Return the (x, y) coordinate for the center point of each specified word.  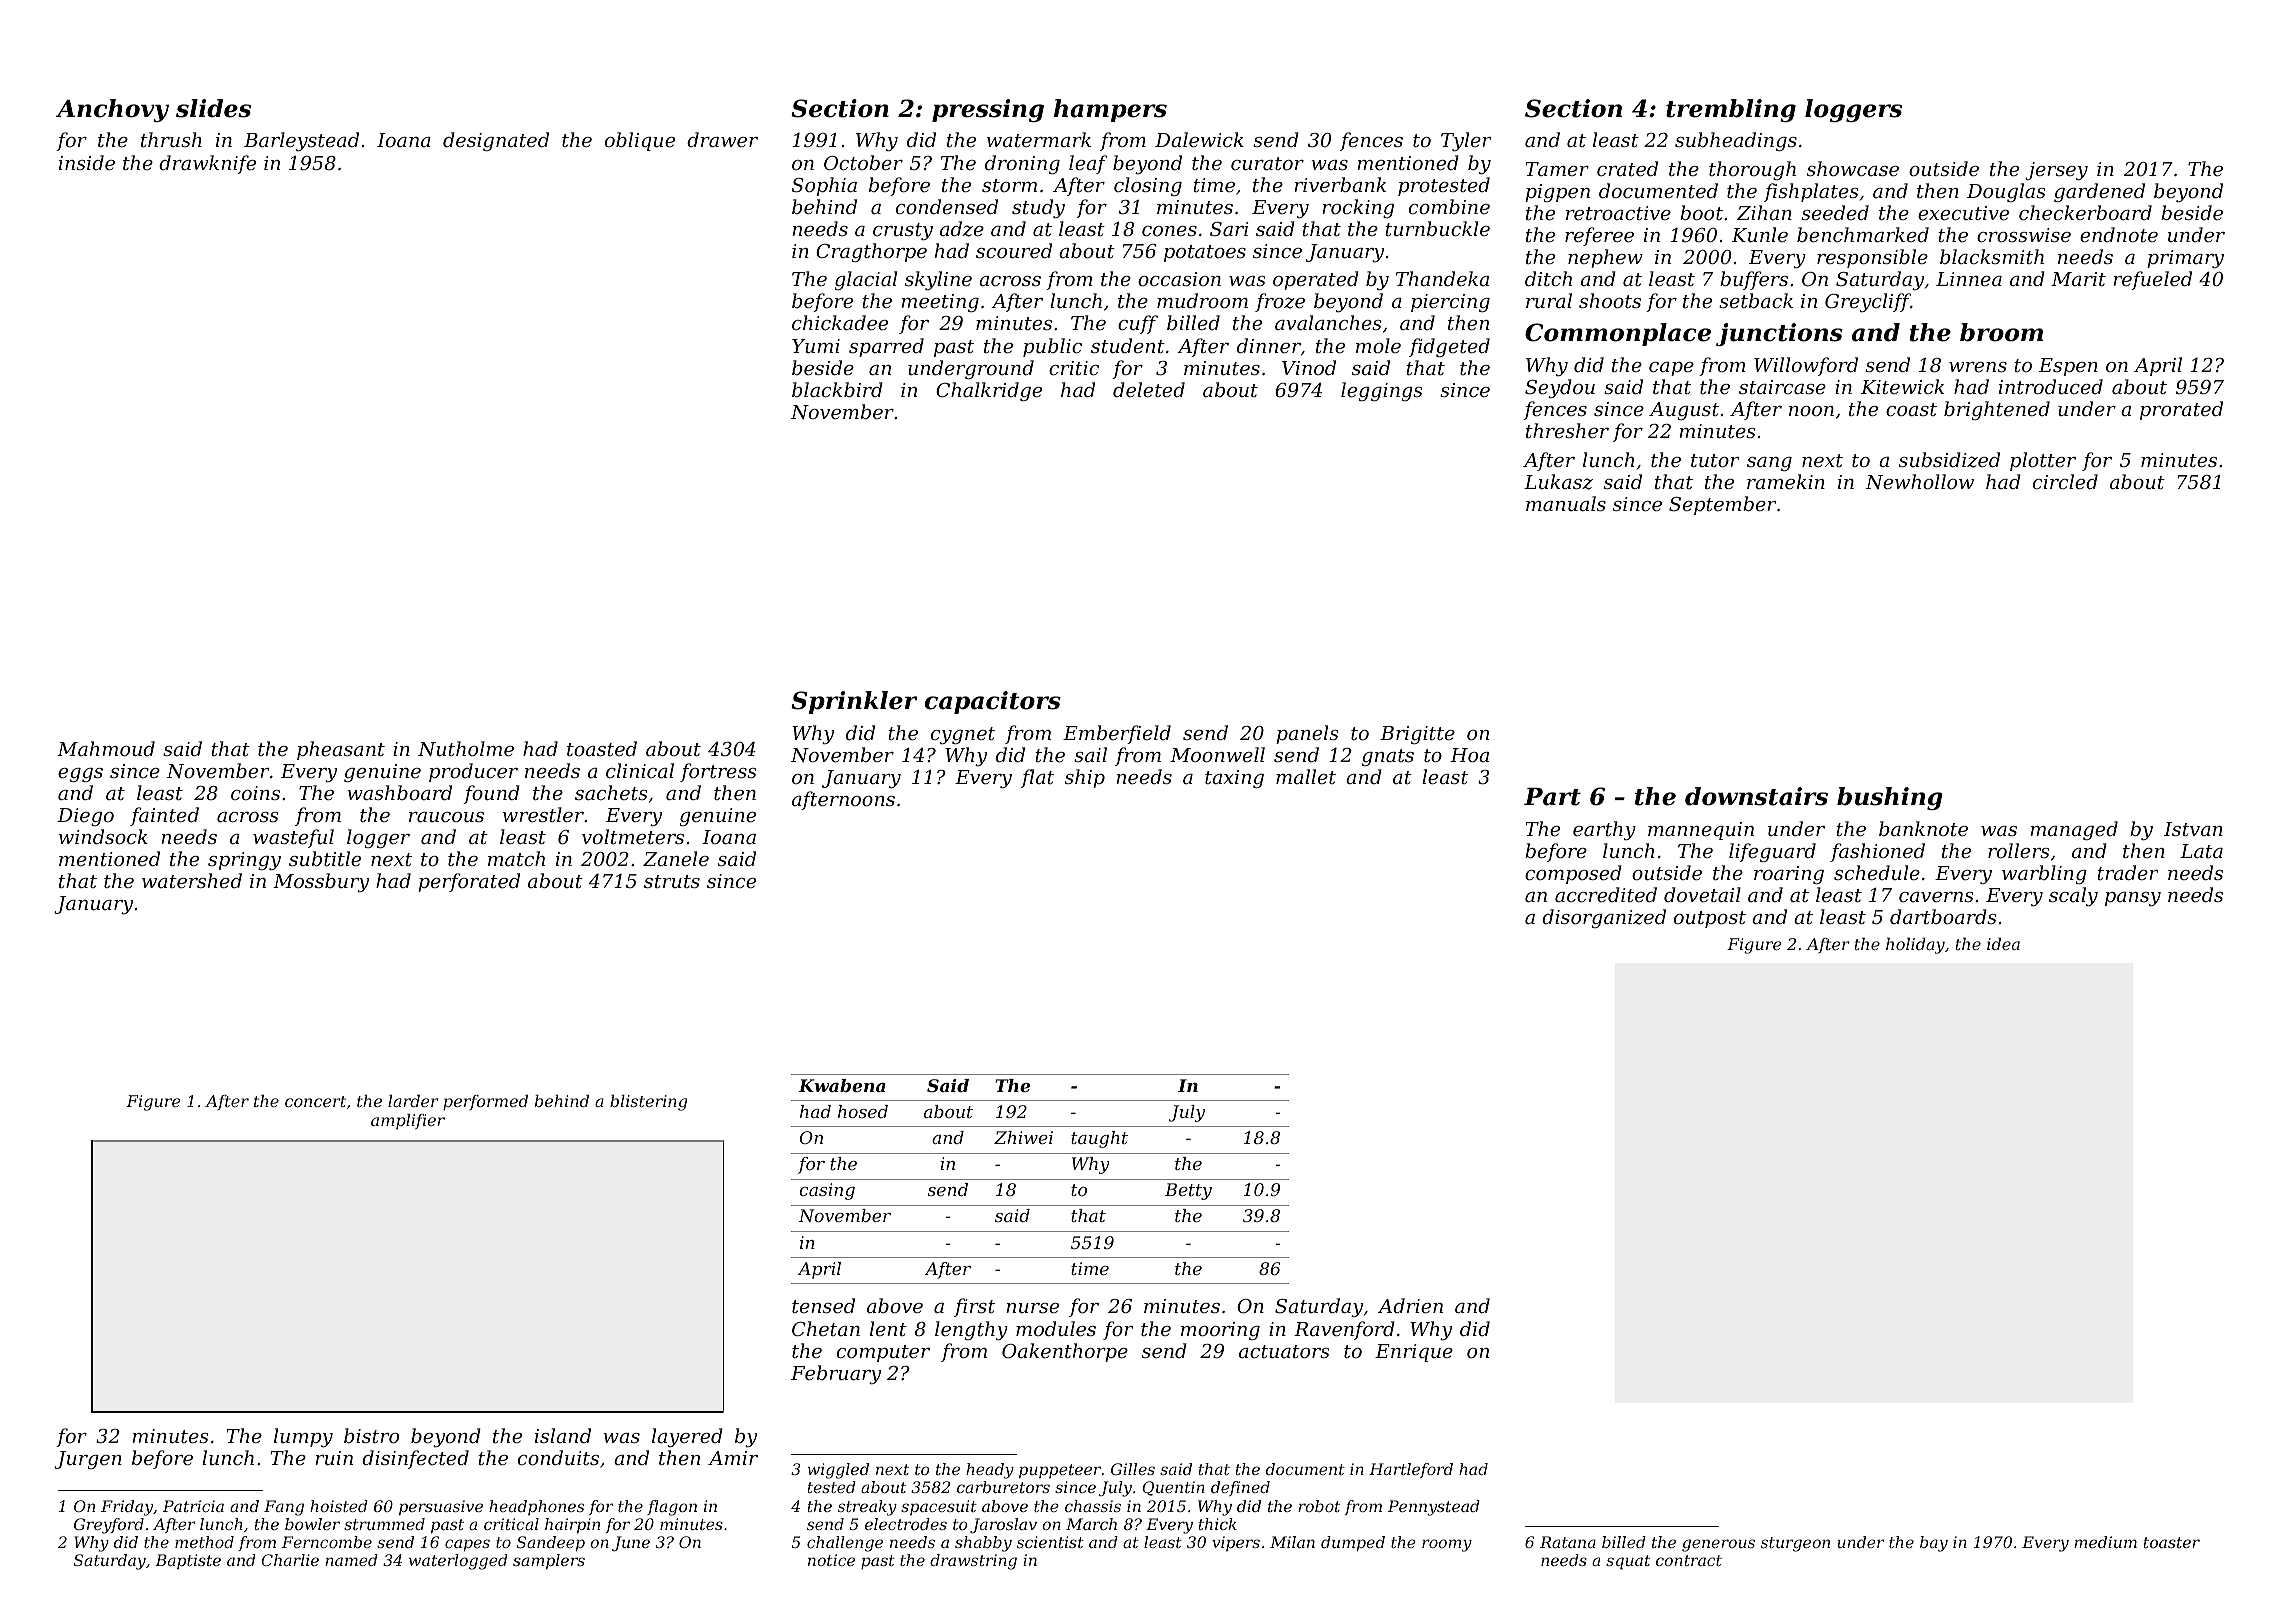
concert (315, 1101)
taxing (1234, 779)
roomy (1447, 1545)
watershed (192, 880)
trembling (1731, 110)
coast (1911, 409)
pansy (2133, 899)
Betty (1188, 1191)
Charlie (290, 1560)
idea (2003, 944)
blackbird (837, 389)
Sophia (824, 186)
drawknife (207, 164)
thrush (171, 139)
